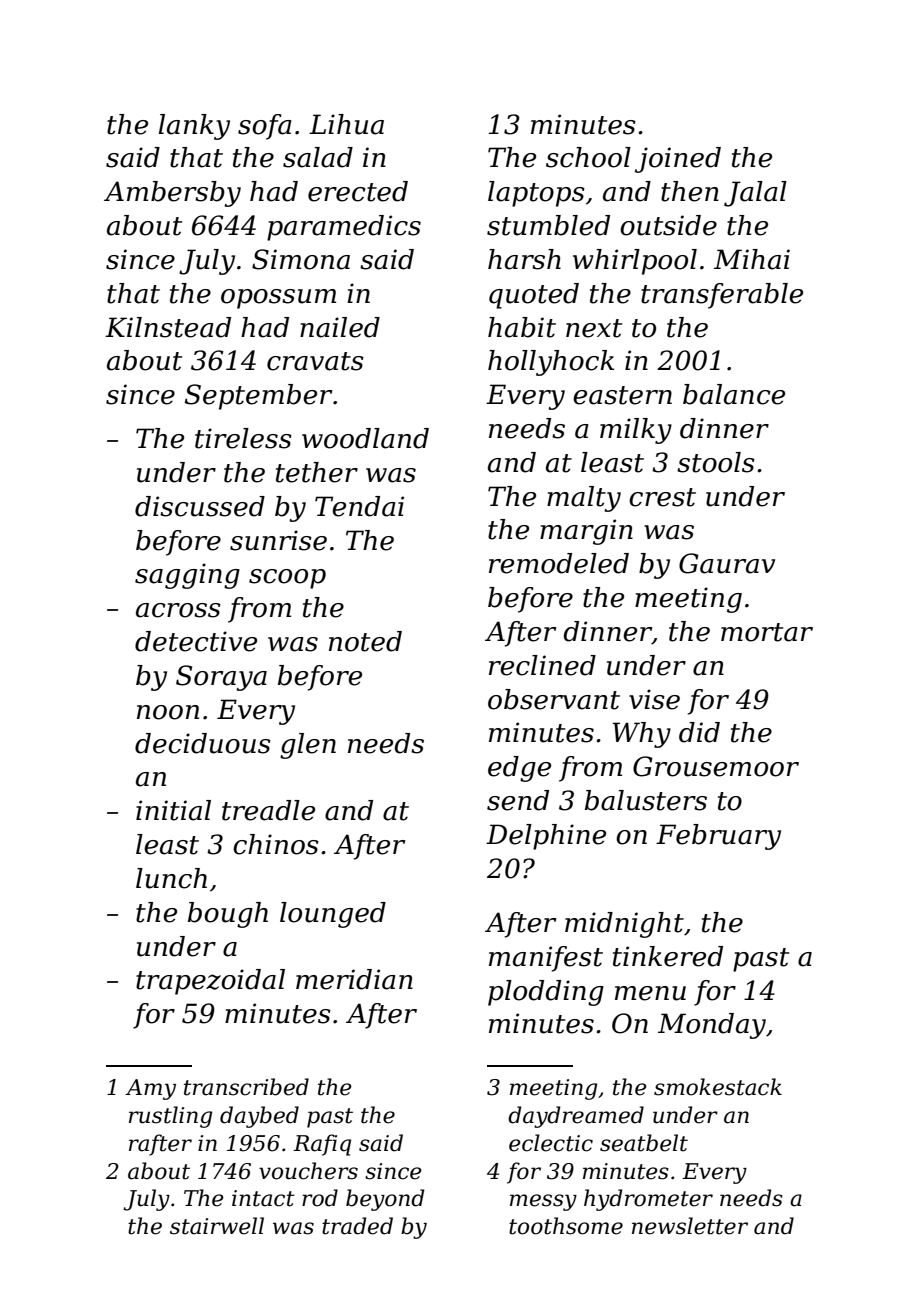  Describe the element at coordinates (354, 979) in the screenshot. I see `meridian` at that location.
